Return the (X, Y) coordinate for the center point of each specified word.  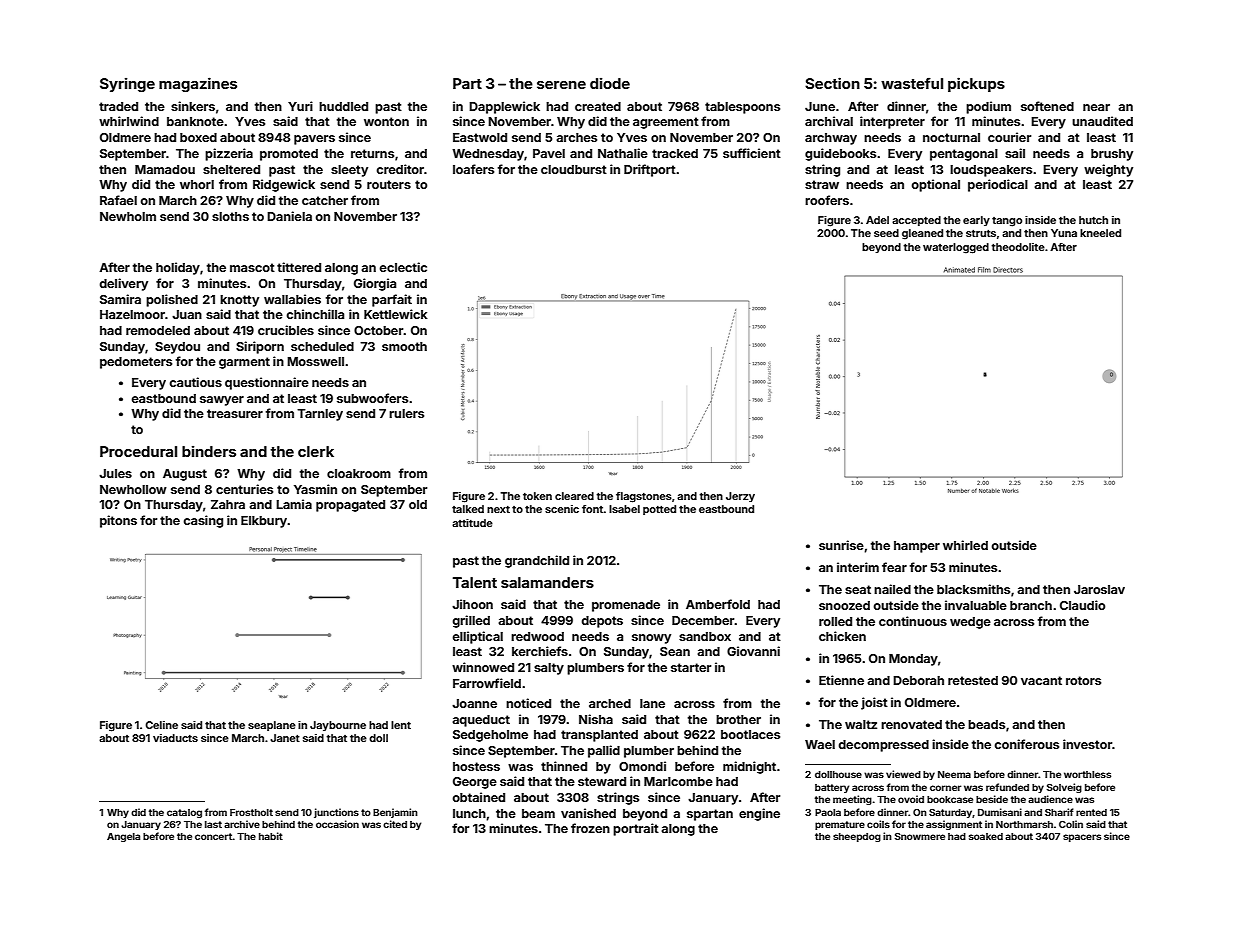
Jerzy (740, 497)
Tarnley (320, 415)
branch (1031, 605)
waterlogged (956, 248)
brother (738, 719)
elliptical (478, 637)
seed (886, 233)
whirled (965, 545)
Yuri (300, 106)
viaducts (175, 738)
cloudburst (574, 169)
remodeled (158, 330)
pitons (118, 521)
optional (936, 185)
